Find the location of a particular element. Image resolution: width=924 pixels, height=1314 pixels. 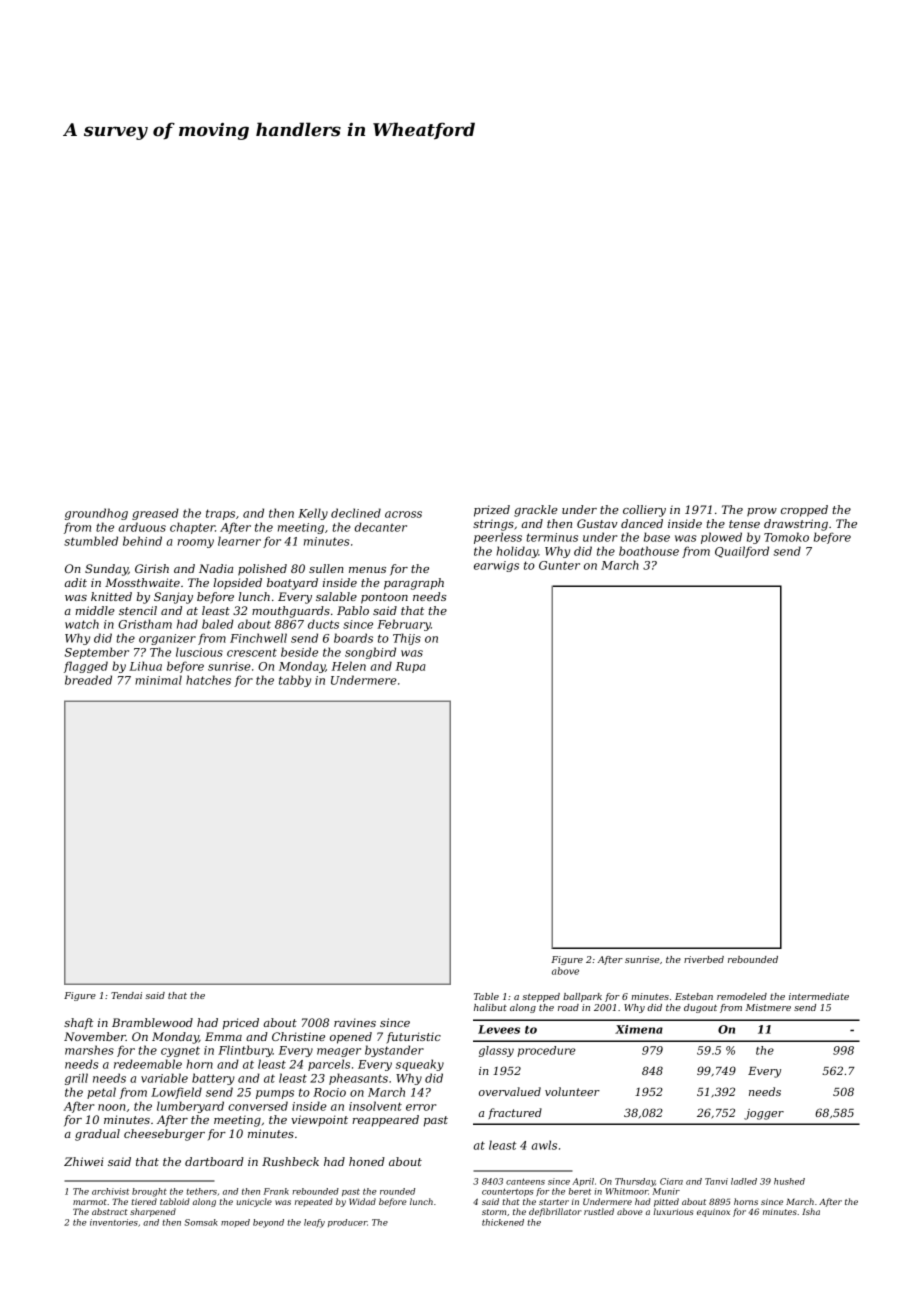

thickened is located at coordinates (503, 1222).
